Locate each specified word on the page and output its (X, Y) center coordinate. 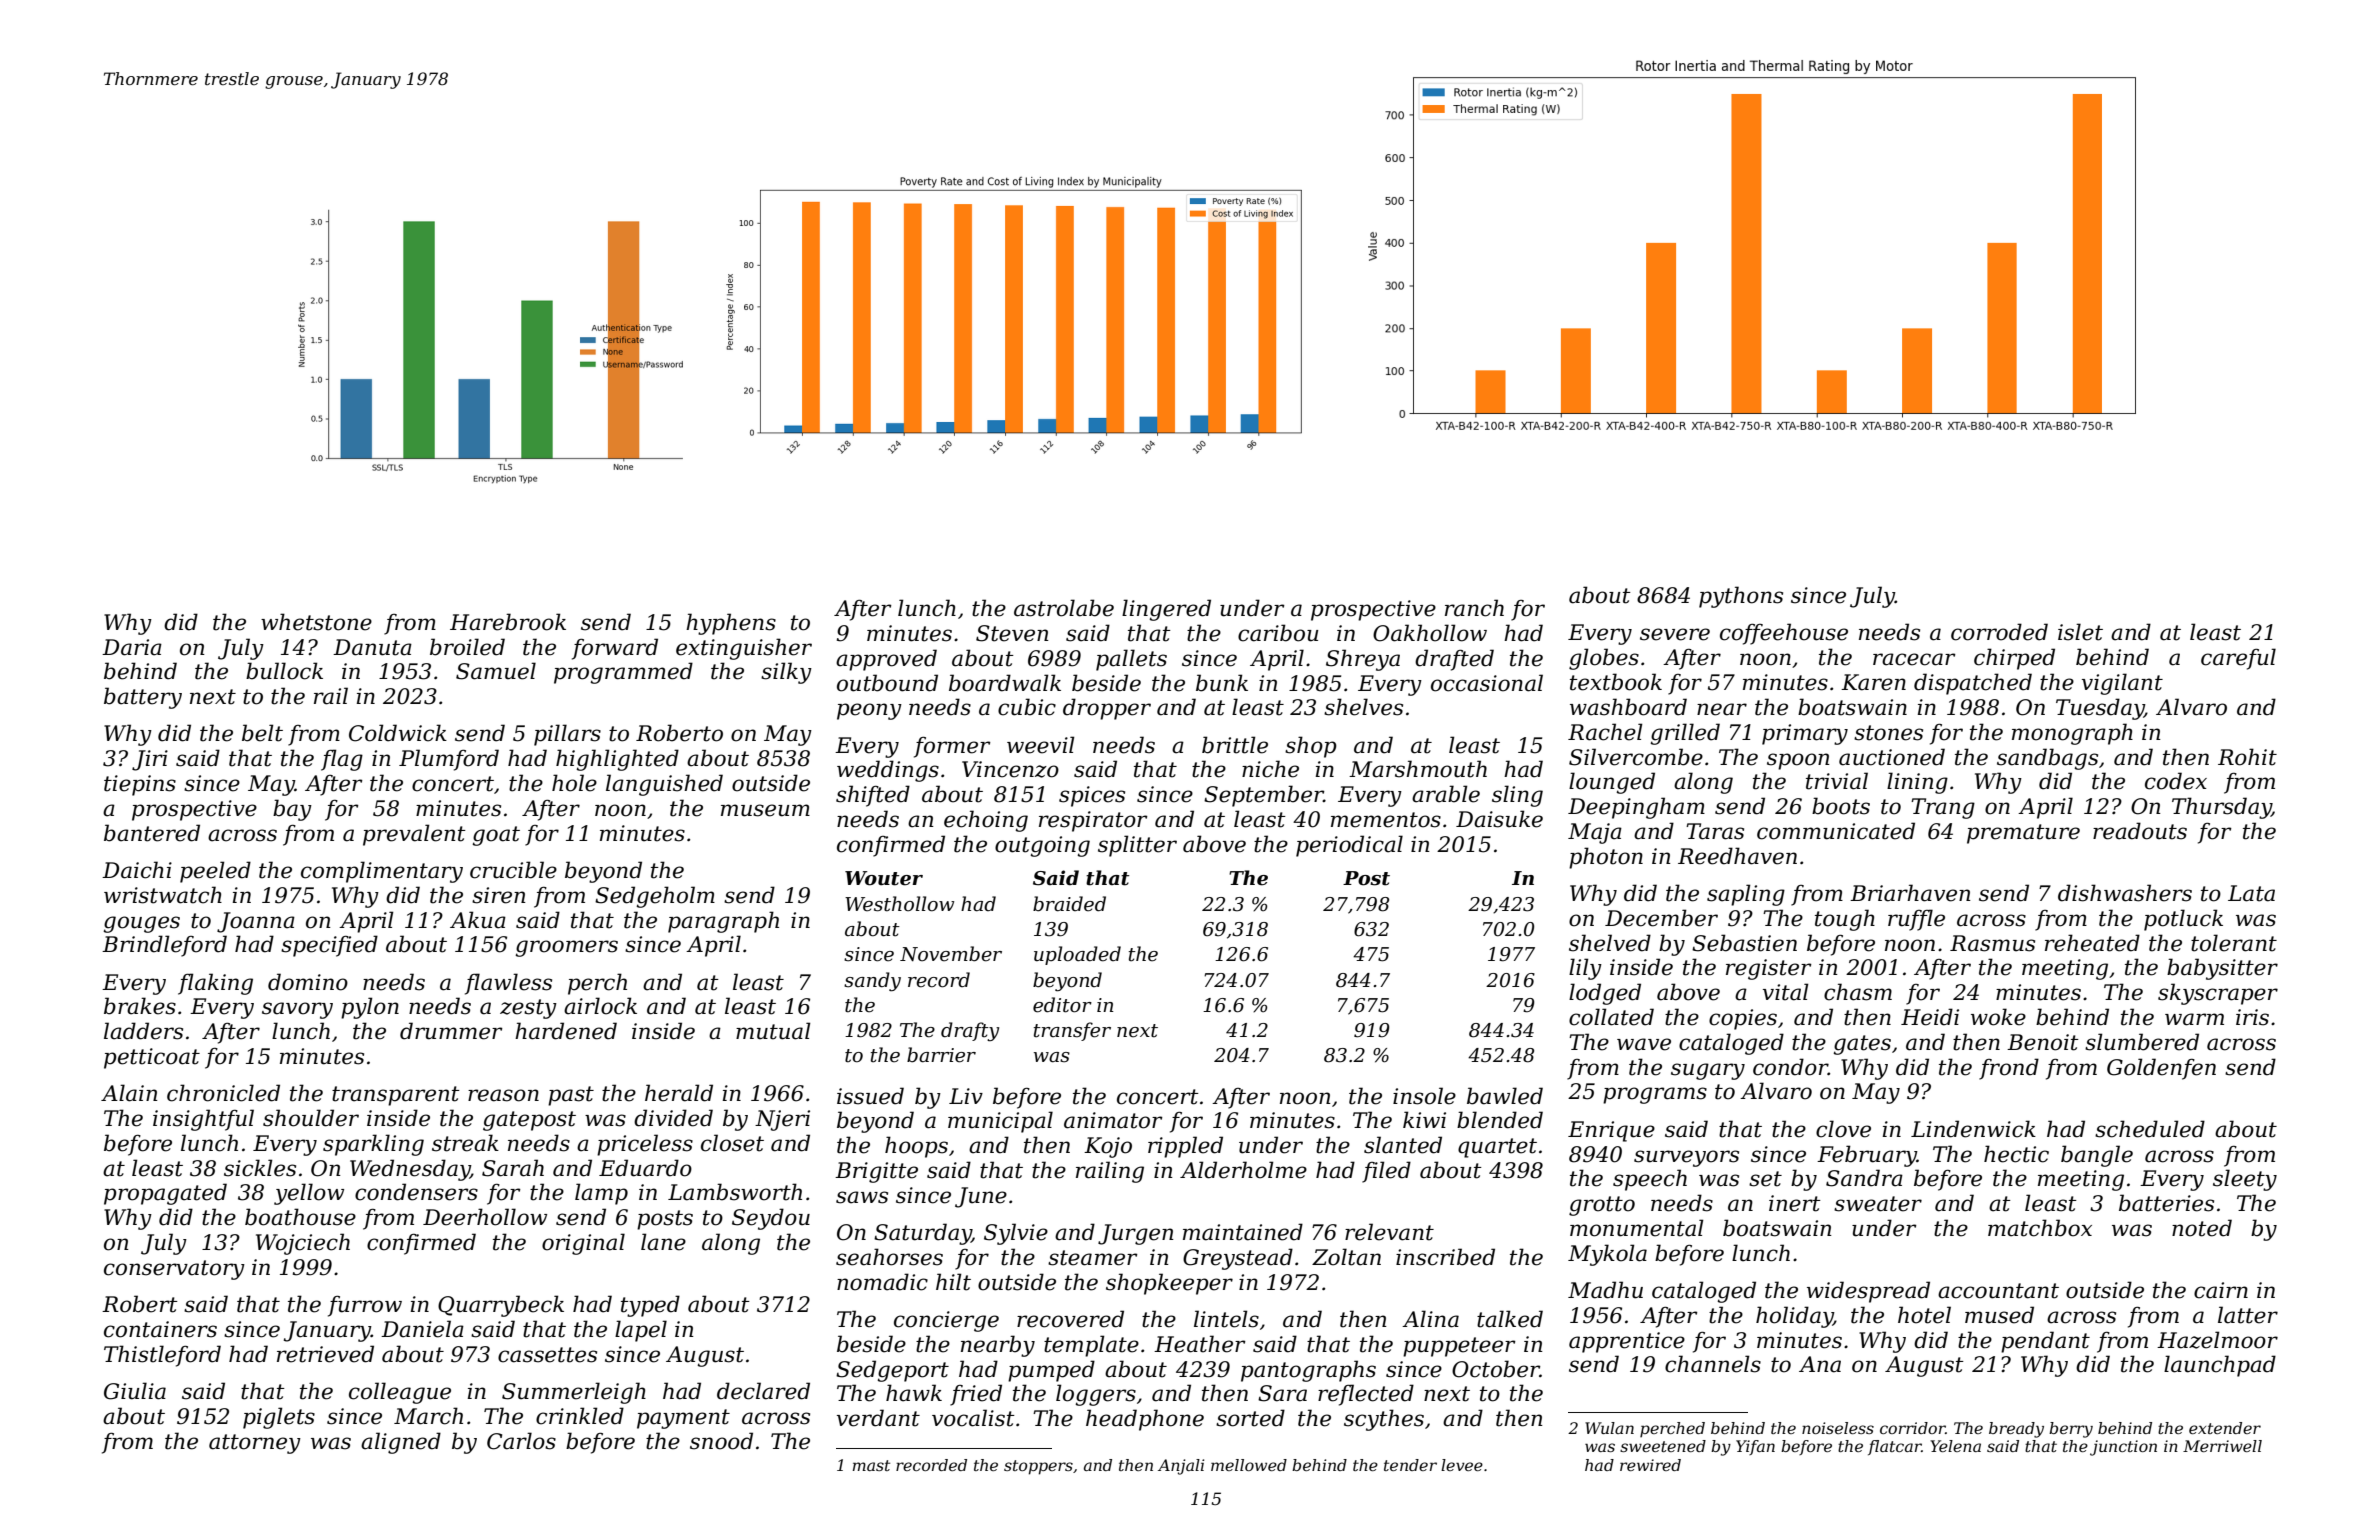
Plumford (449, 760)
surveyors (1686, 1158)
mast (871, 1465)
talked (1510, 1319)
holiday (1794, 1317)
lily (1585, 969)
